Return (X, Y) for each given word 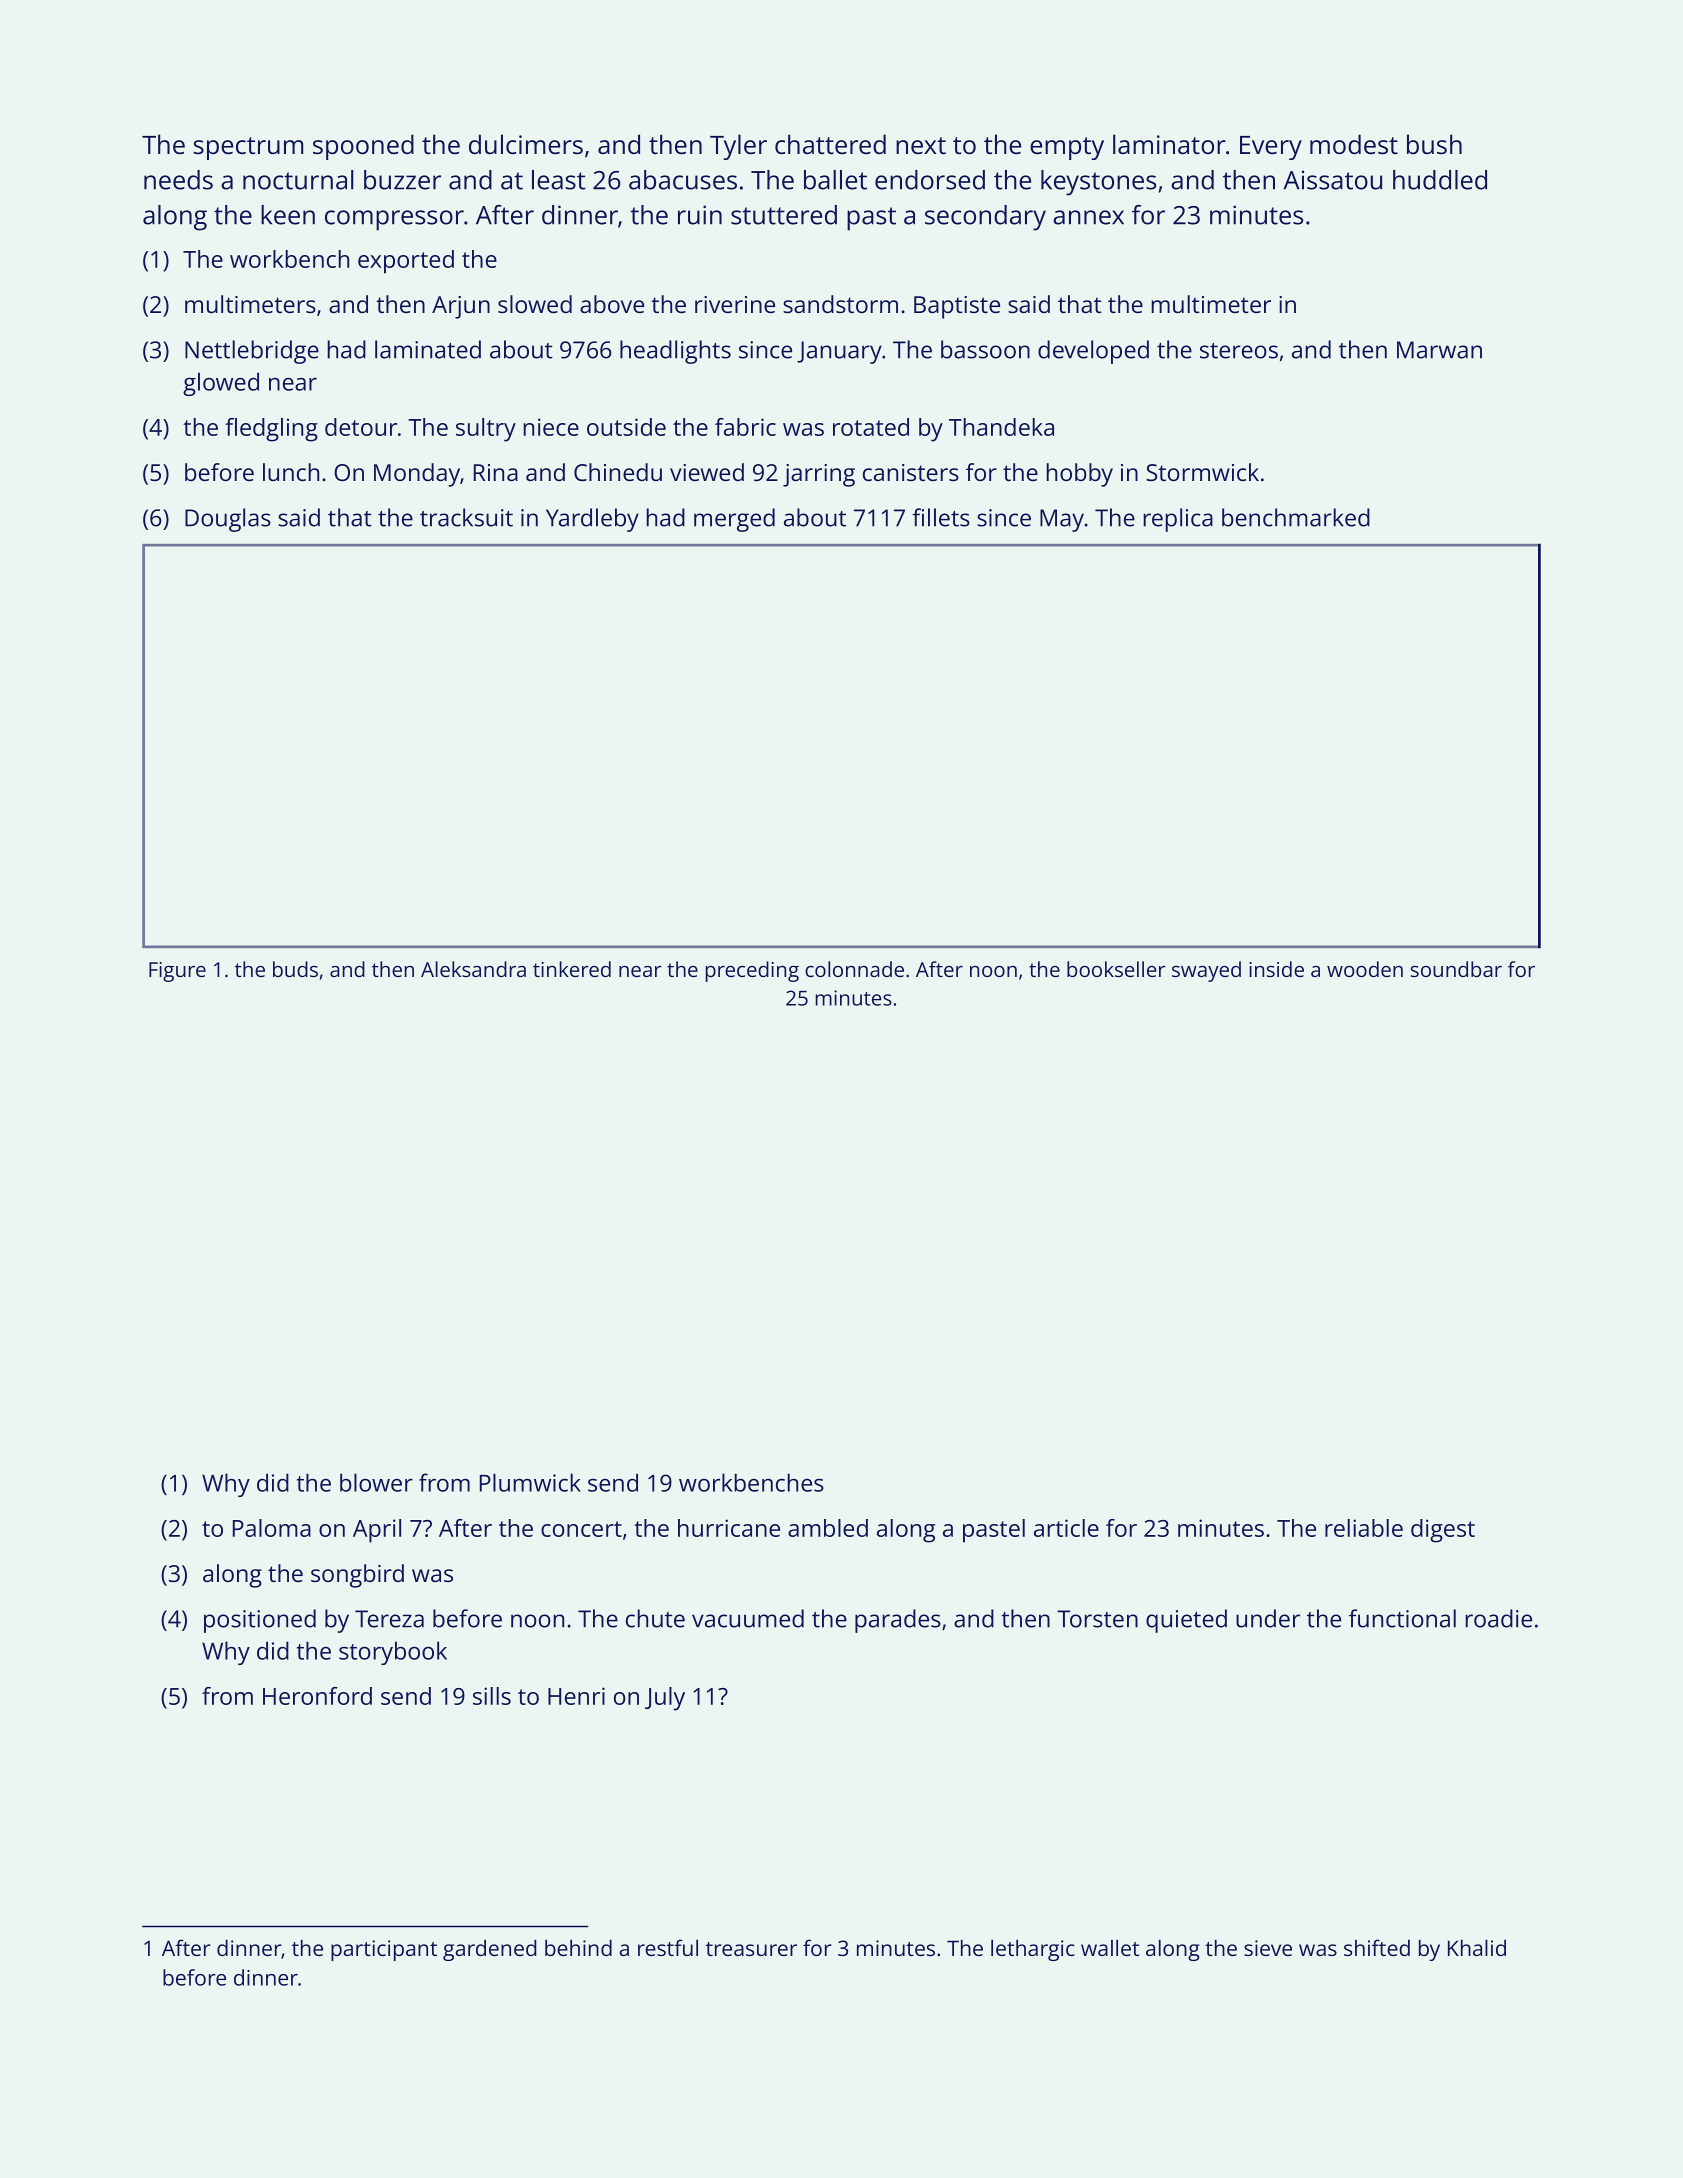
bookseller (1116, 969)
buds (295, 969)
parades (898, 1621)
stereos (1239, 351)
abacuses (683, 180)
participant (384, 1950)
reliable (1364, 1528)
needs (178, 180)
